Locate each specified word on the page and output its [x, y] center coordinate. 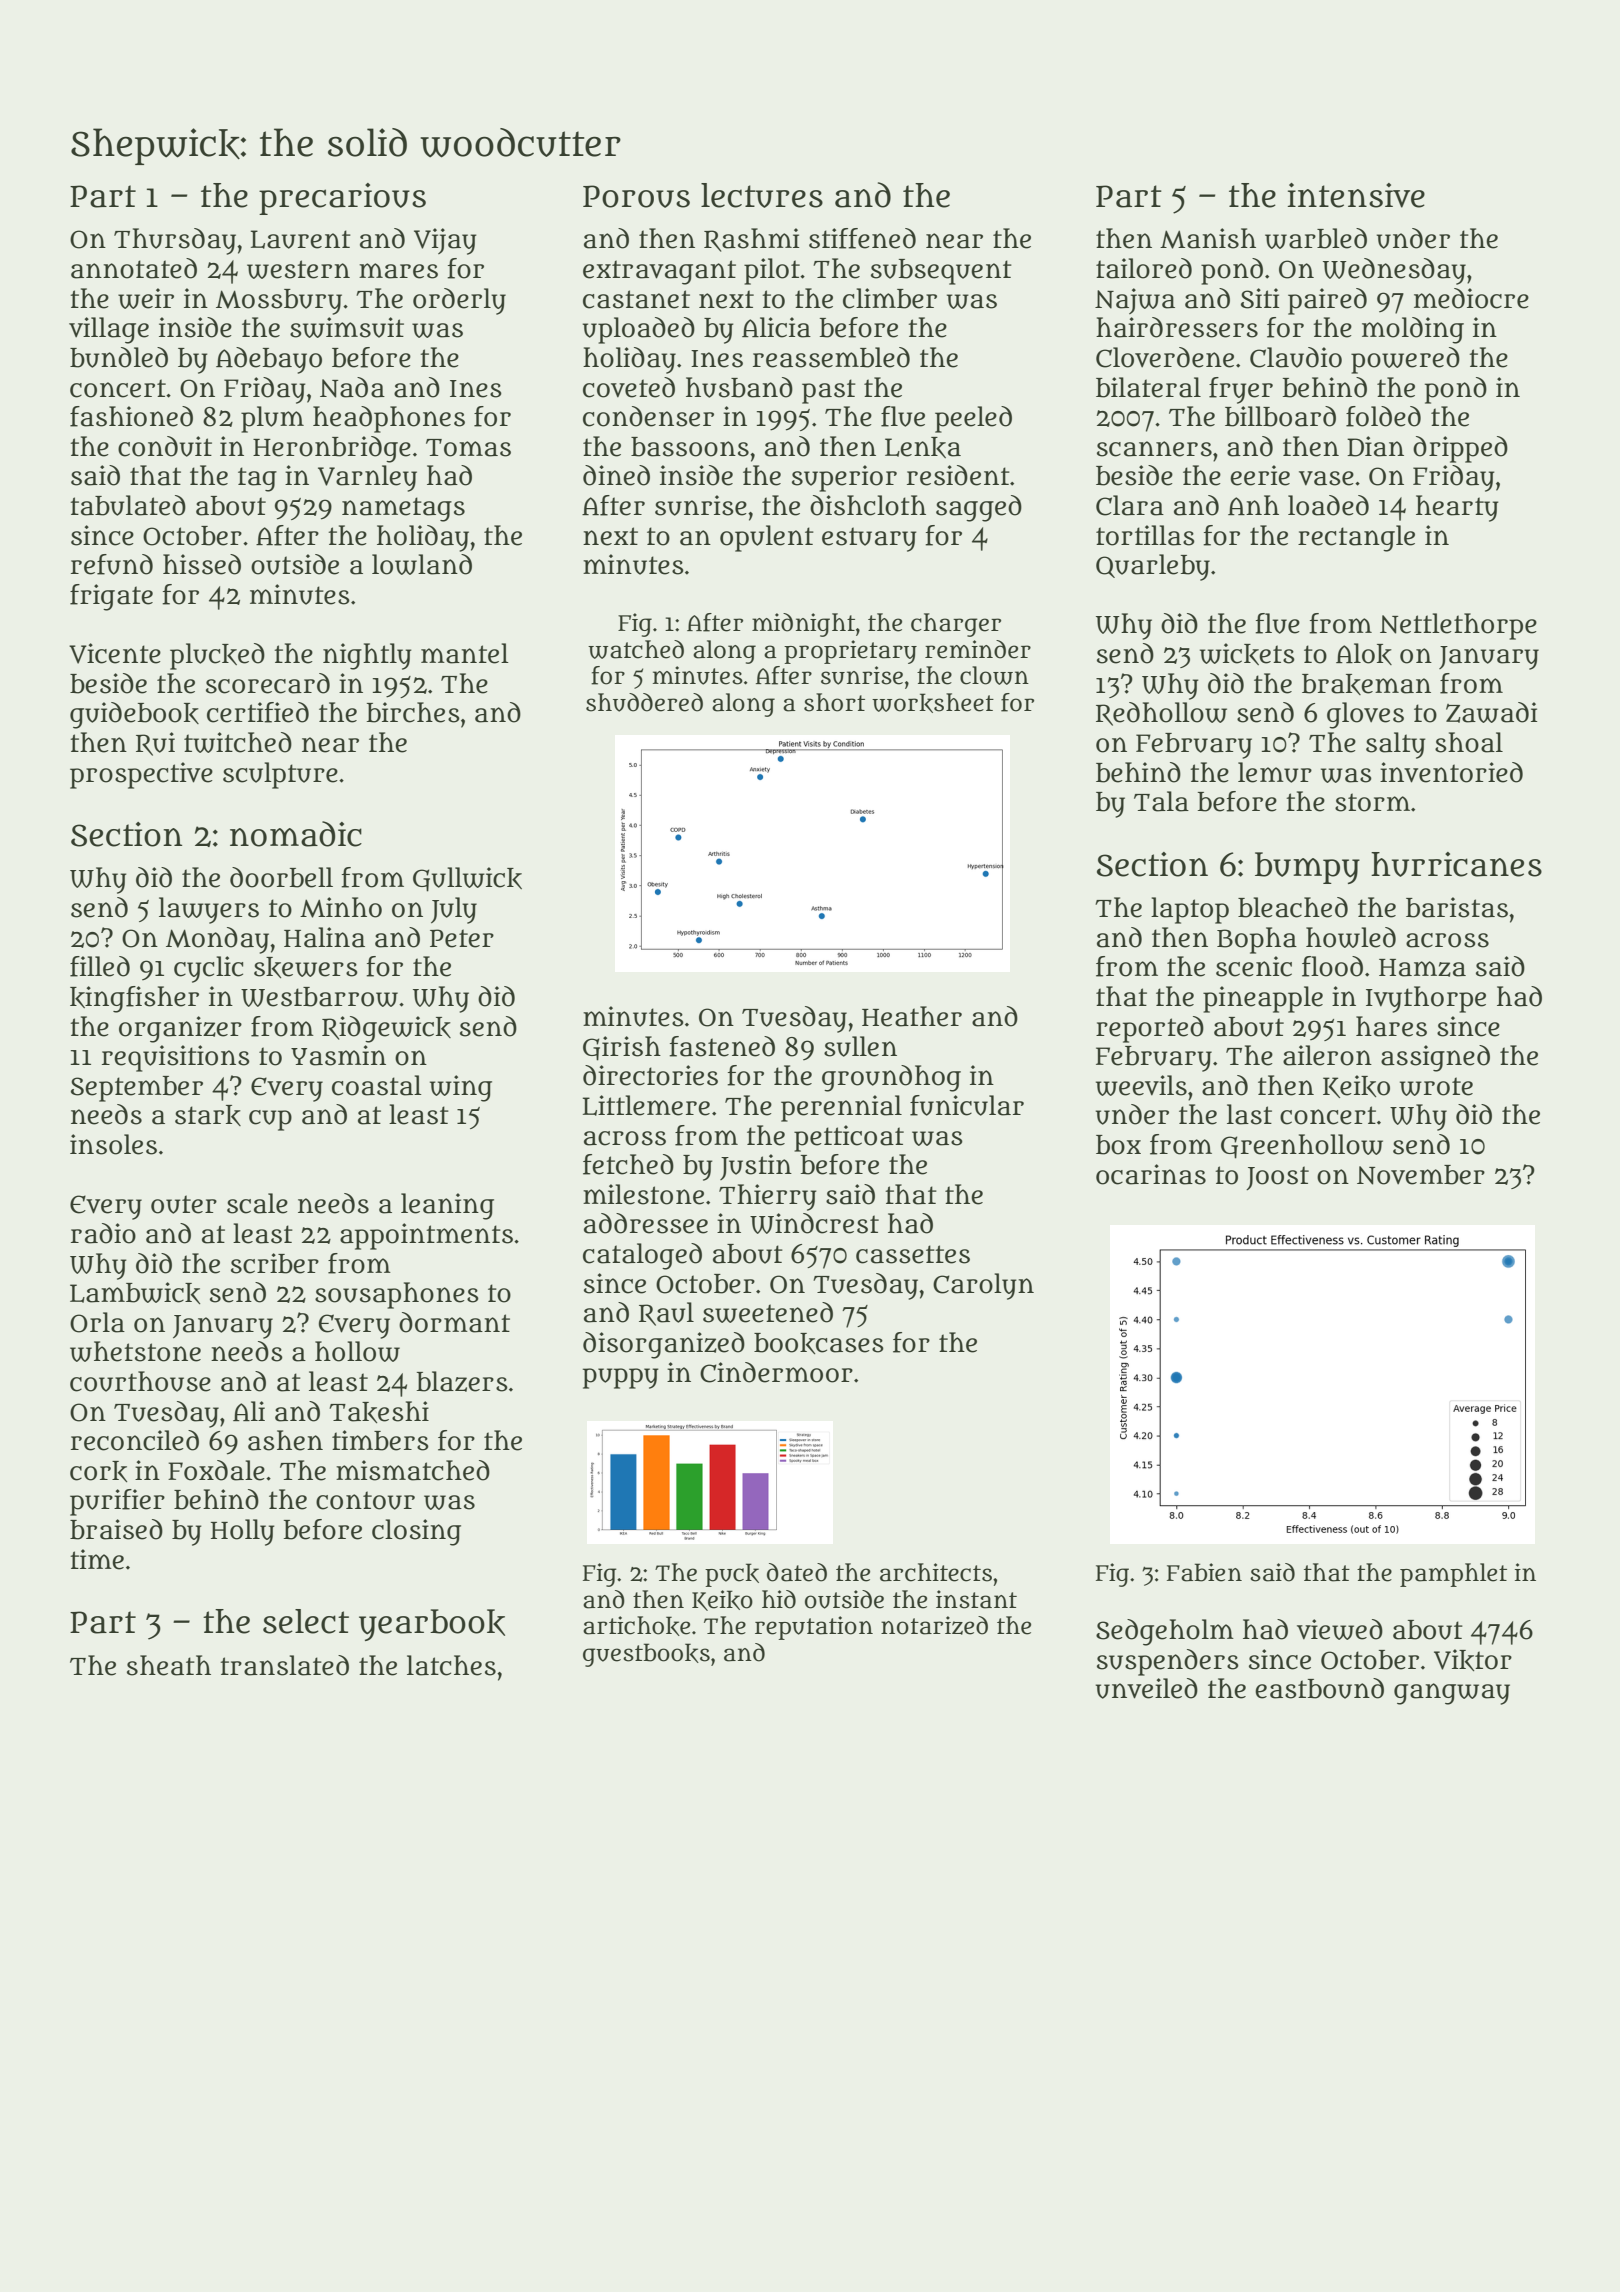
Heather [912, 1016]
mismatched [413, 1470]
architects [936, 1572]
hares [1391, 1026]
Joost [1277, 1178]
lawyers [209, 910]
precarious [342, 199]
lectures [762, 195]
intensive [1356, 195]
